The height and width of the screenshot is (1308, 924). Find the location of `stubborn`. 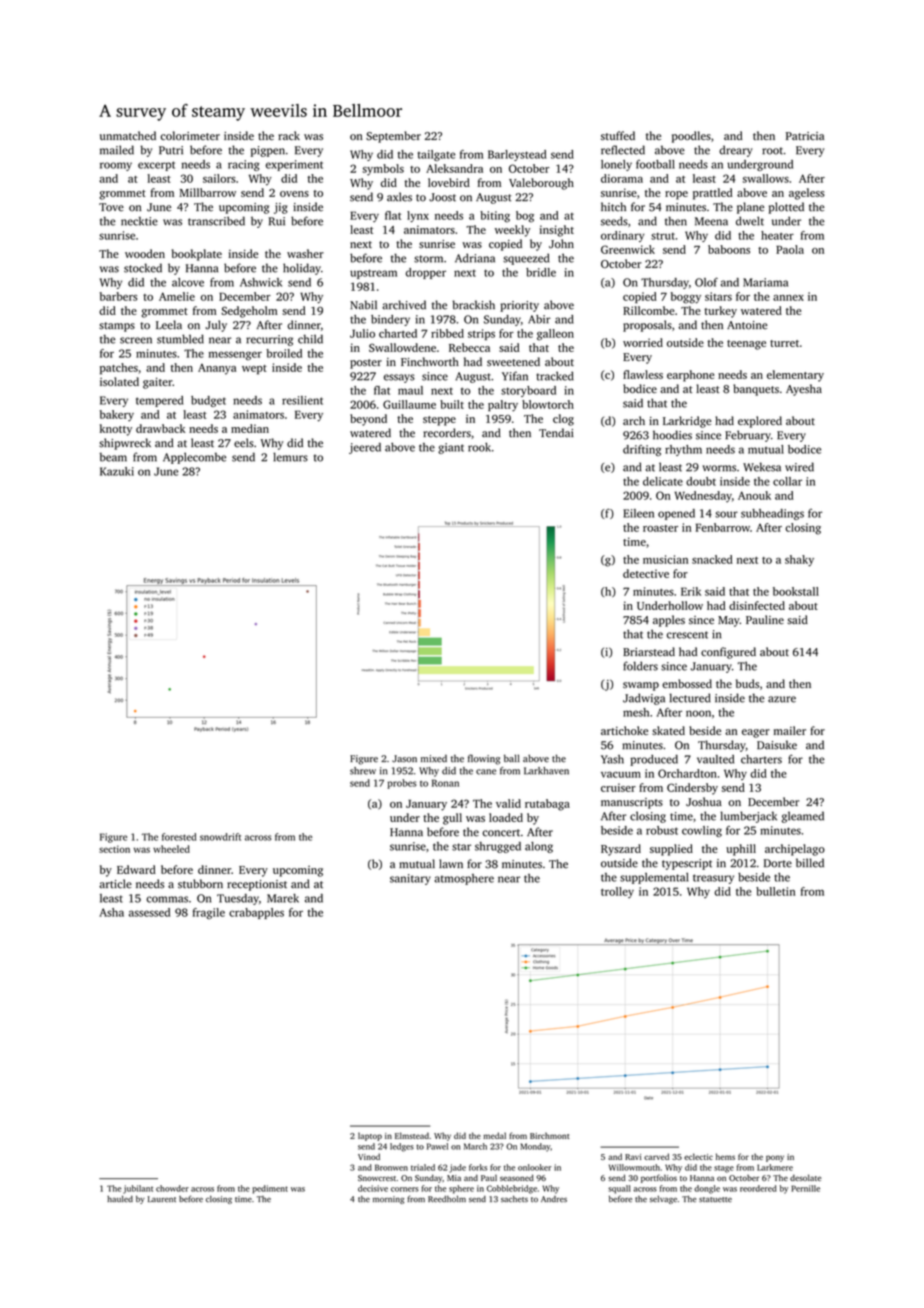

stubborn is located at coordinates (200, 884).
